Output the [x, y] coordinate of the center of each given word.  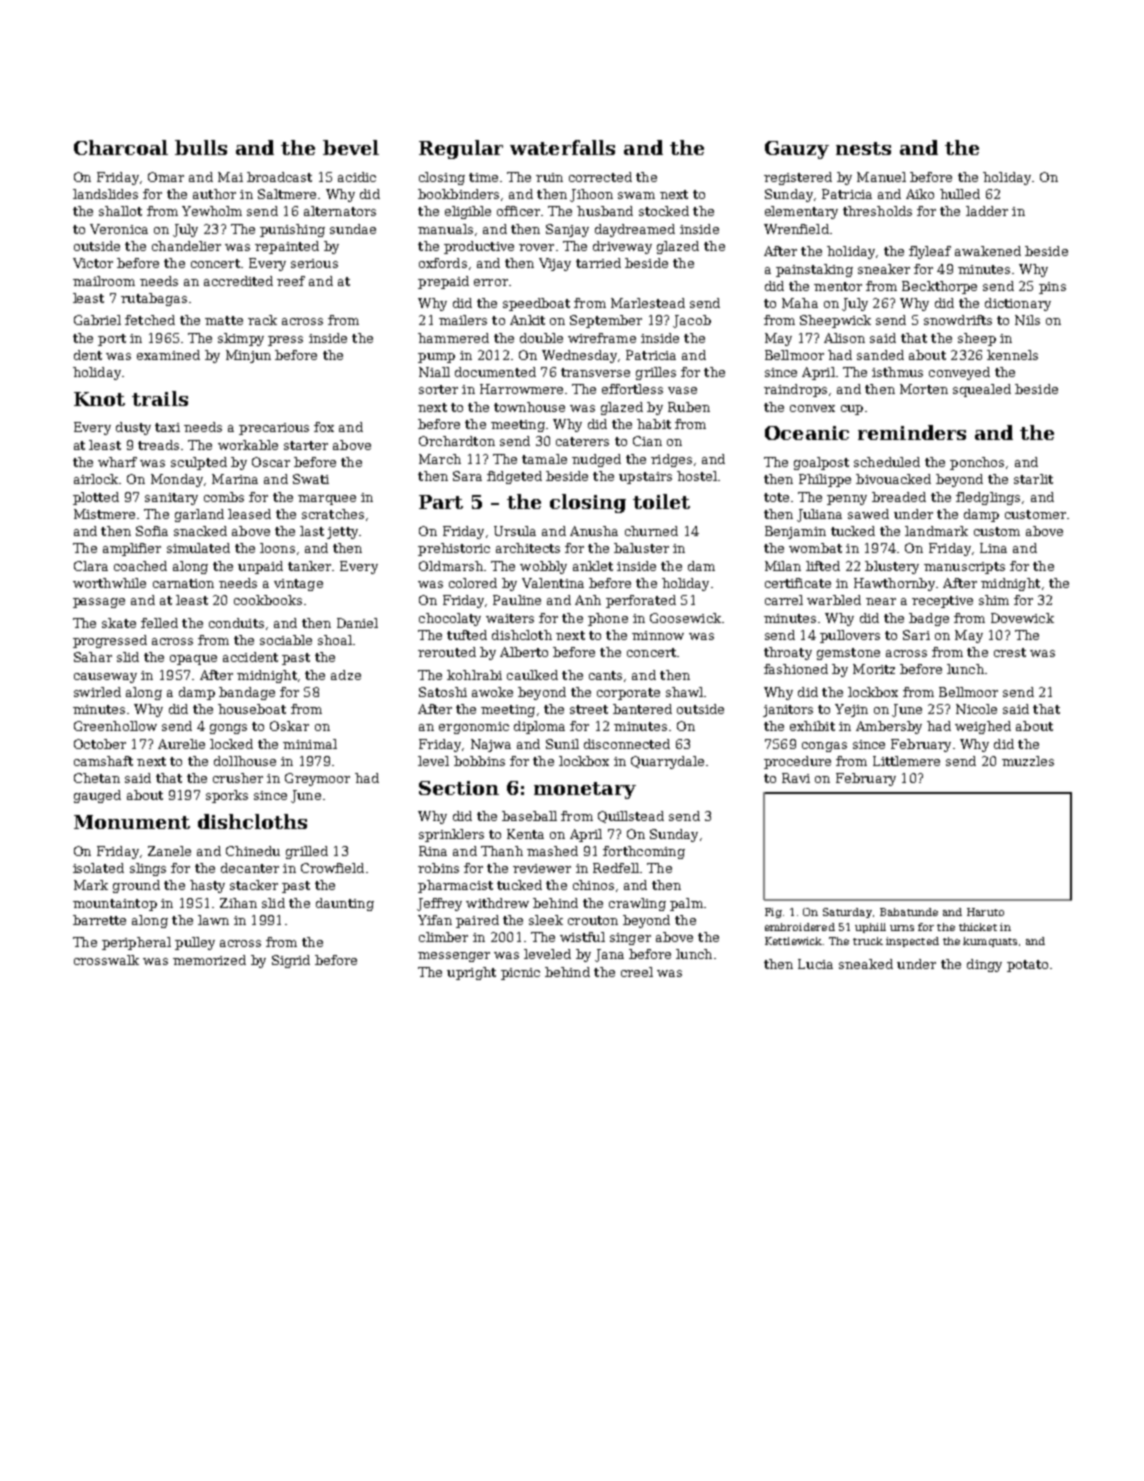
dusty [133, 428]
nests [863, 148]
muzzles [1028, 761]
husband [605, 211]
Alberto [524, 652]
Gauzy [797, 150]
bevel [351, 147]
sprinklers [451, 835]
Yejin [851, 710]
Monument [132, 822]
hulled [960, 194]
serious [314, 263]
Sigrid [291, 961]
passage [99, 603]
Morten [924, 389]
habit [654, 424]
